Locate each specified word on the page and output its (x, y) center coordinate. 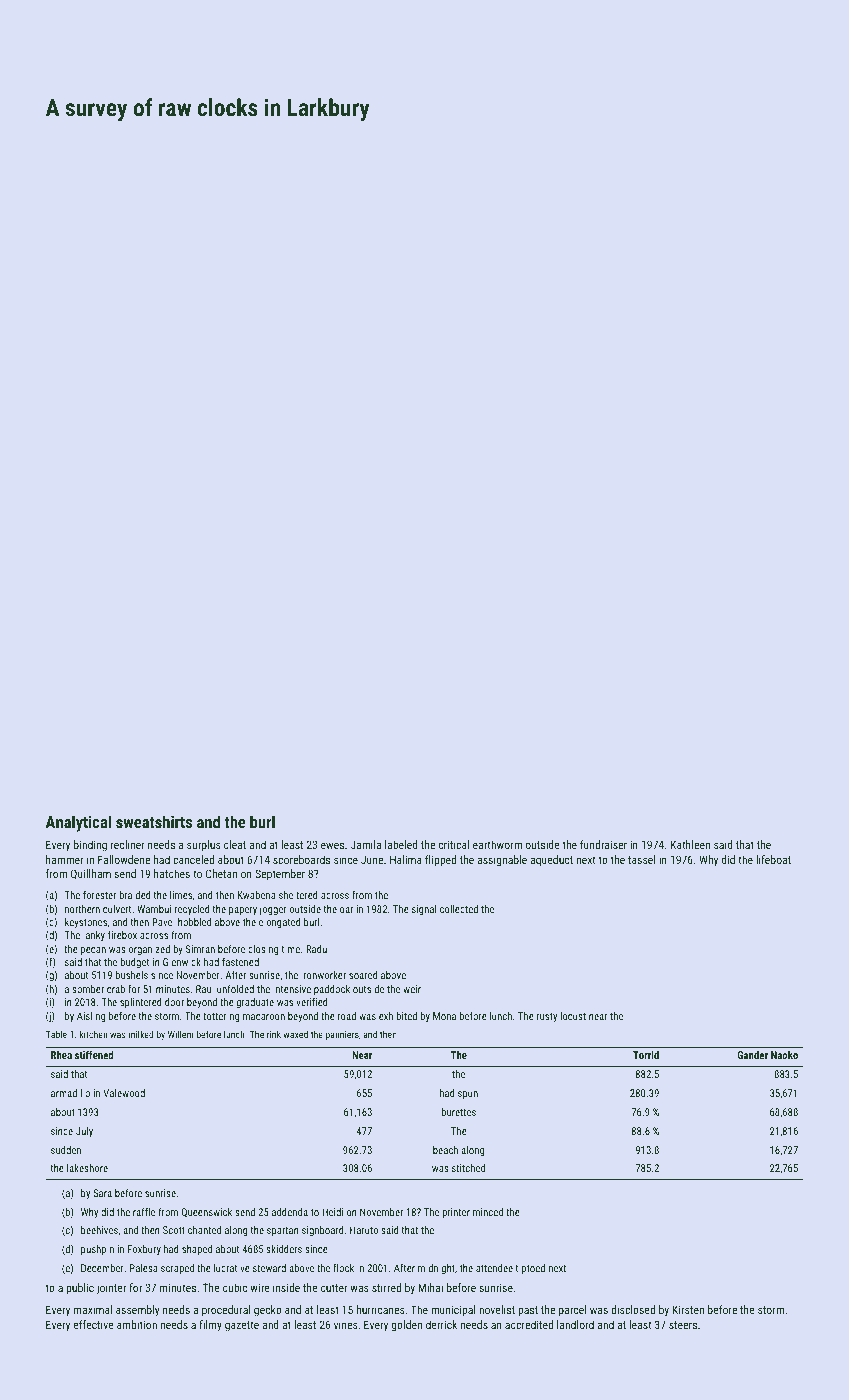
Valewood (124, 1093)
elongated (280, 923)
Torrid (646, 1055)
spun (468, 1095)
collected (459, 909)
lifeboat (773, 859)
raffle (144, 1212)
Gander (753, 1055)
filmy (210, 1326)
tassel (642, 859)
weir (412, 989)
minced (488, 1212)
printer (456, 1213)
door (174, 1002)
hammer (65, 859)
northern (82, 909)
